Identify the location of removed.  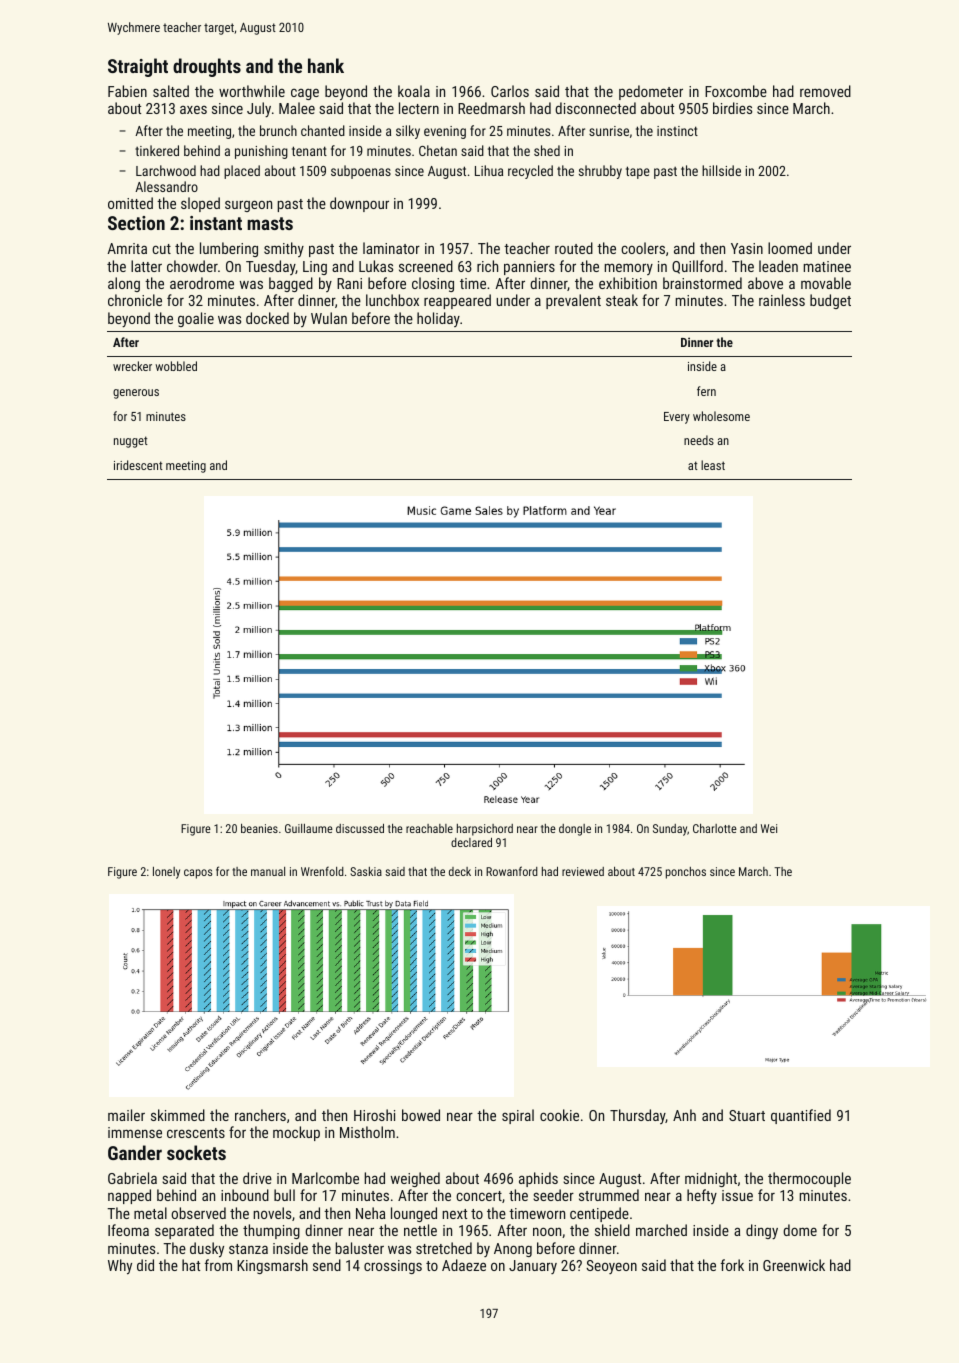
(825, 91).
